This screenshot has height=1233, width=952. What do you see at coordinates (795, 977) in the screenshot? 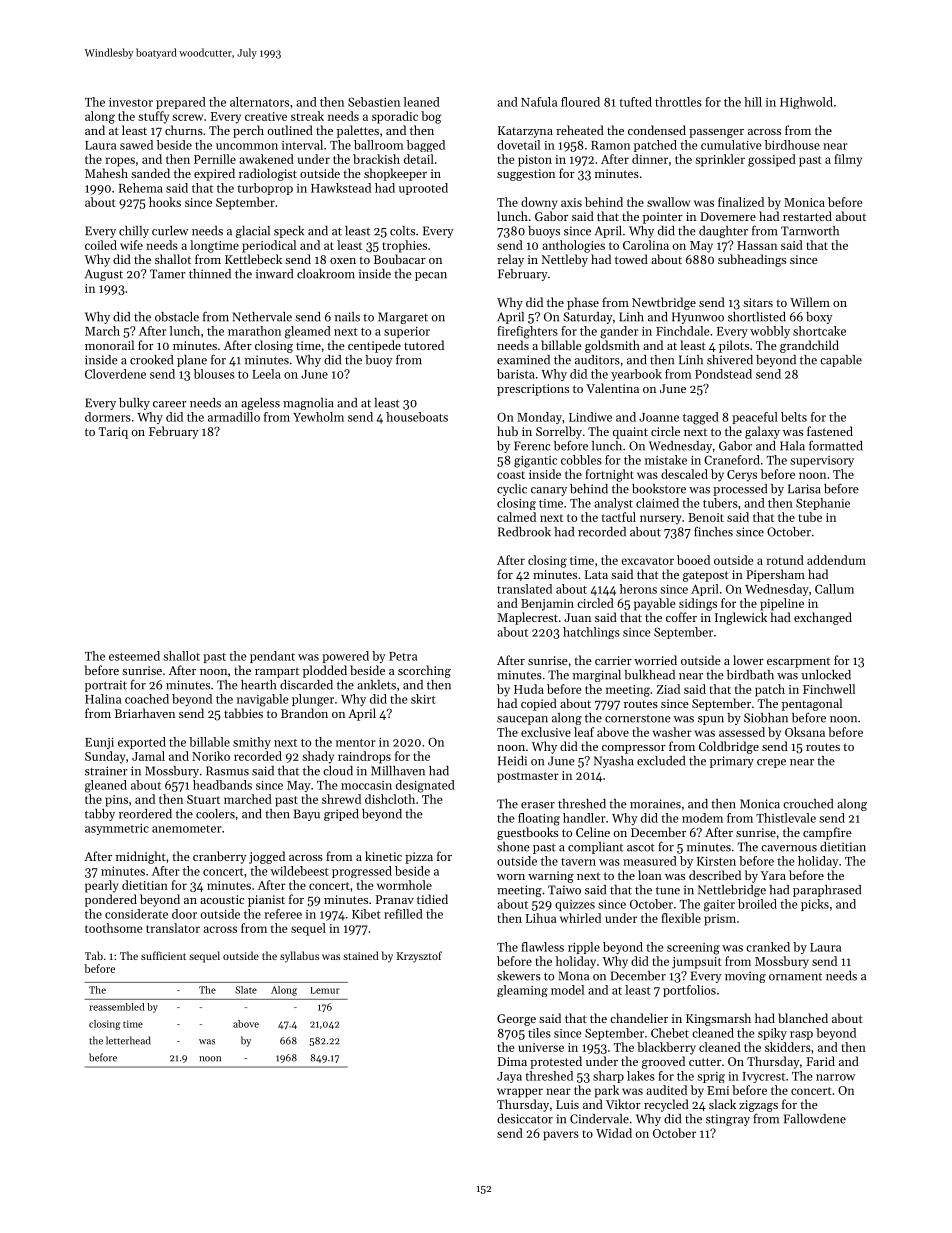
I see `ornament` at bounding box center [795, 977].
